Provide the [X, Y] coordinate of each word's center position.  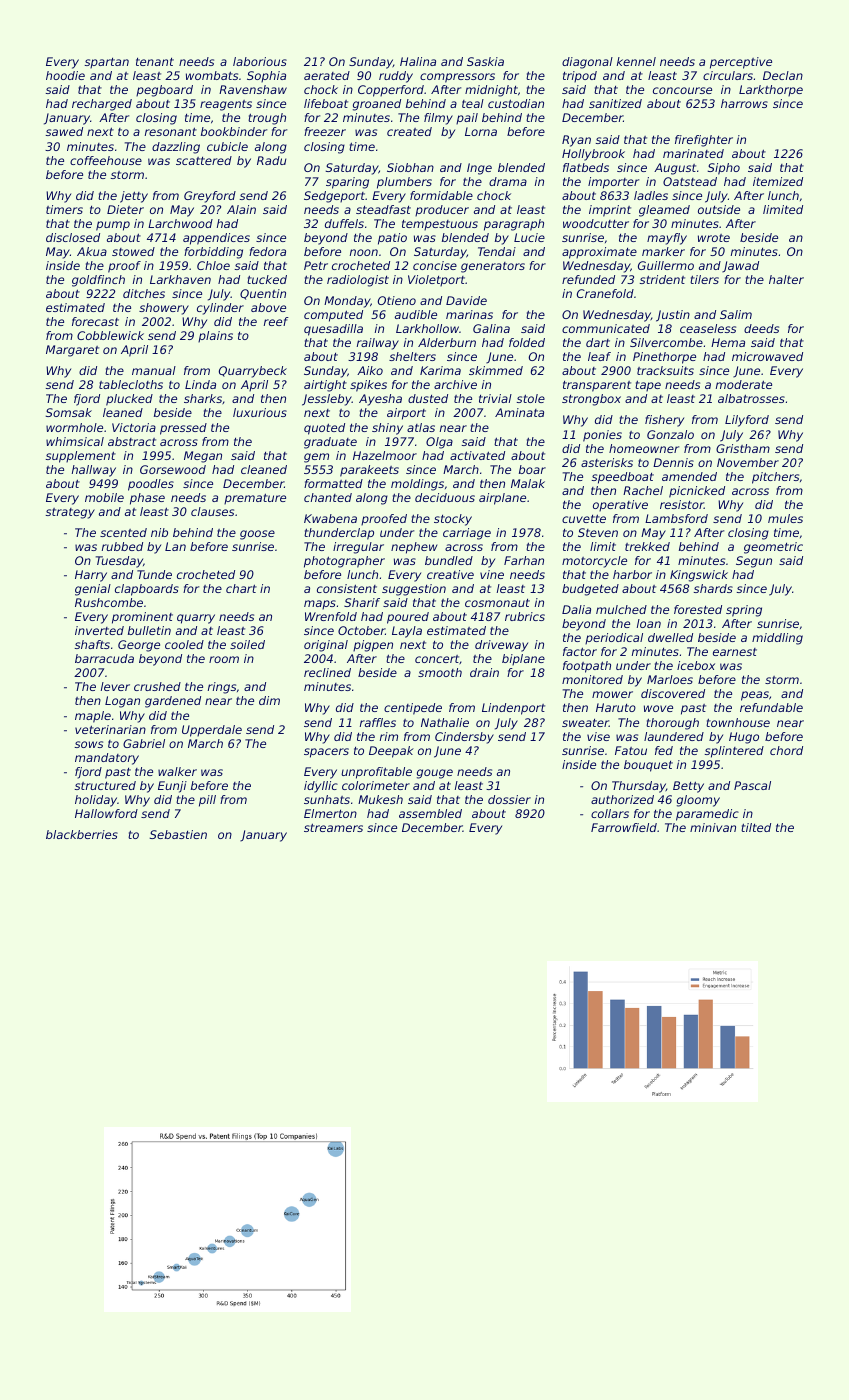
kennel [636, 61]
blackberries [82, 834]
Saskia [485, 61]
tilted [756, 827]
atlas [421, 427]
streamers [333, 827]
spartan [107, 63]
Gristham [743, 448]
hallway [94, 471]
